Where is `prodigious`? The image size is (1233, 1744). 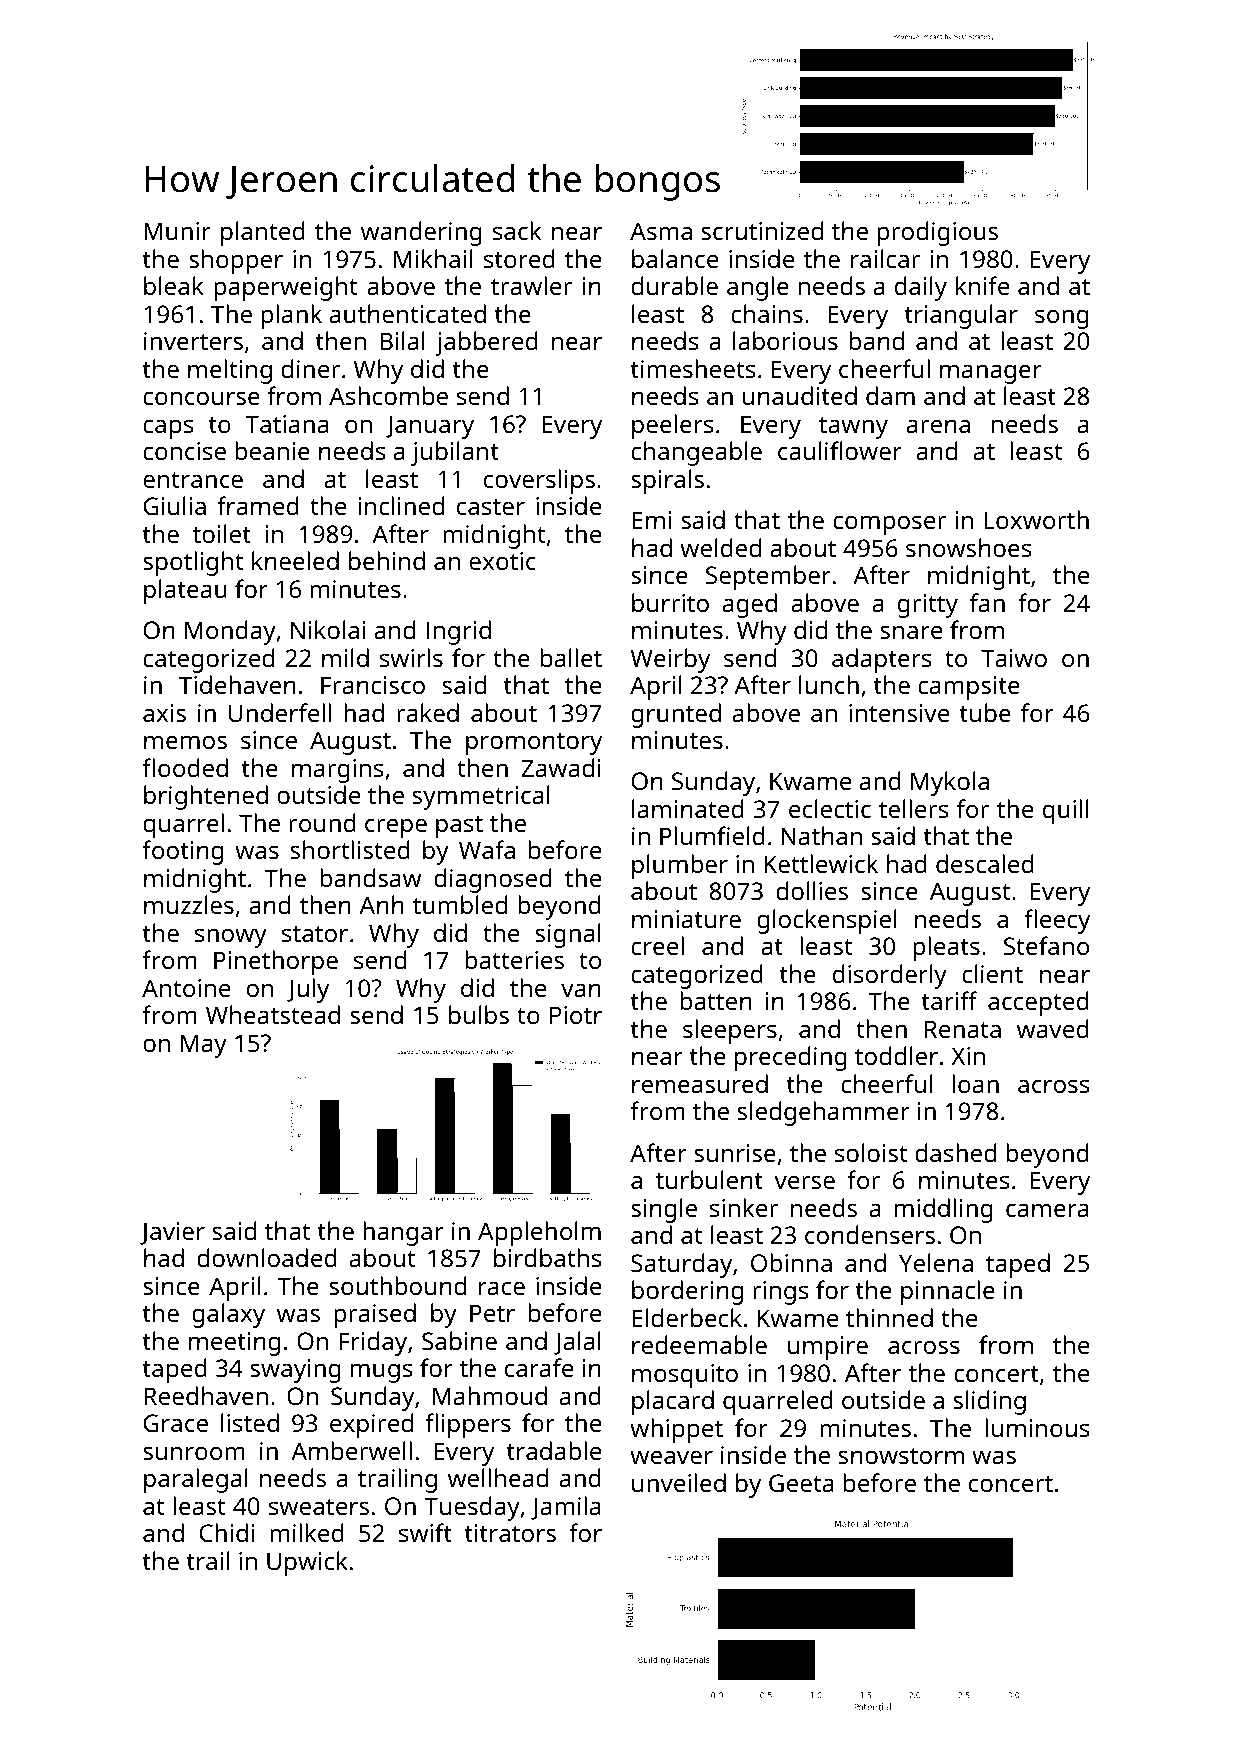 prodigious is located at coordinates (937, 233).
